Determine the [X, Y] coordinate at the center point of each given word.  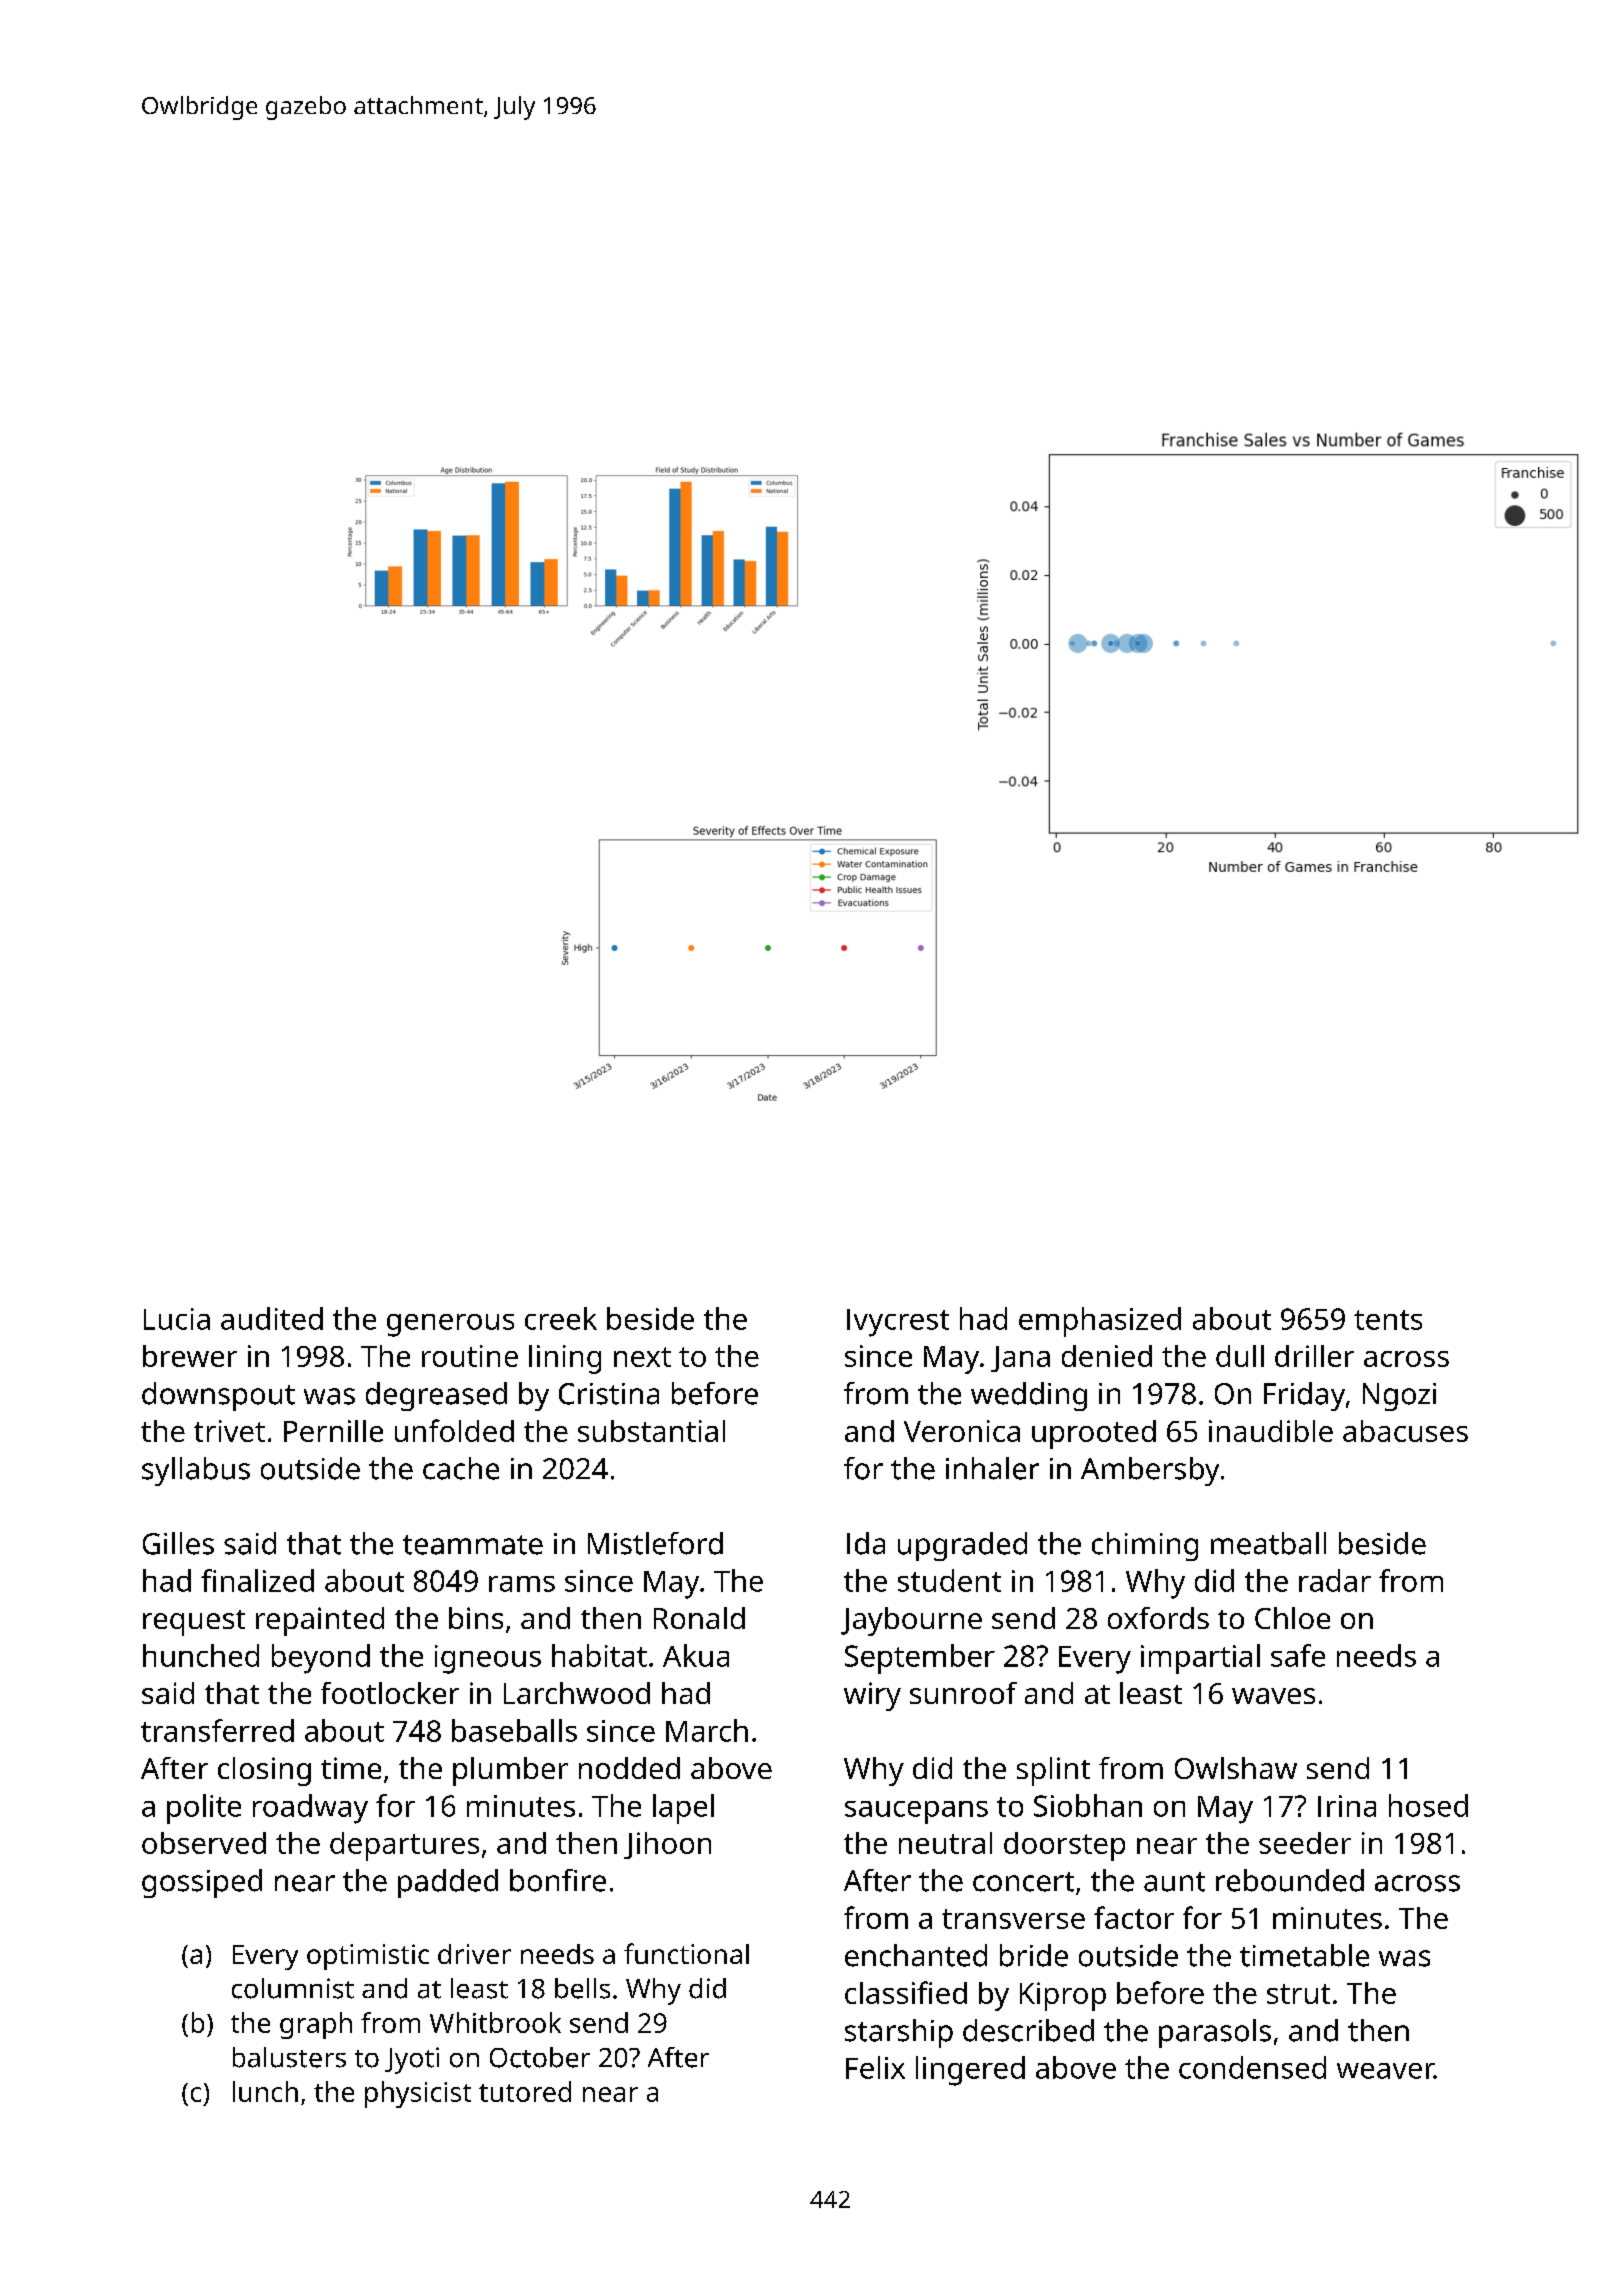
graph [316, 2025]
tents [1388, 1320]
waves [1273, 1696]
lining [565, 1359]
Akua [696, 1655]
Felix [875, 2067]
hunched [201, 1655]
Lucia [177, 1319]
